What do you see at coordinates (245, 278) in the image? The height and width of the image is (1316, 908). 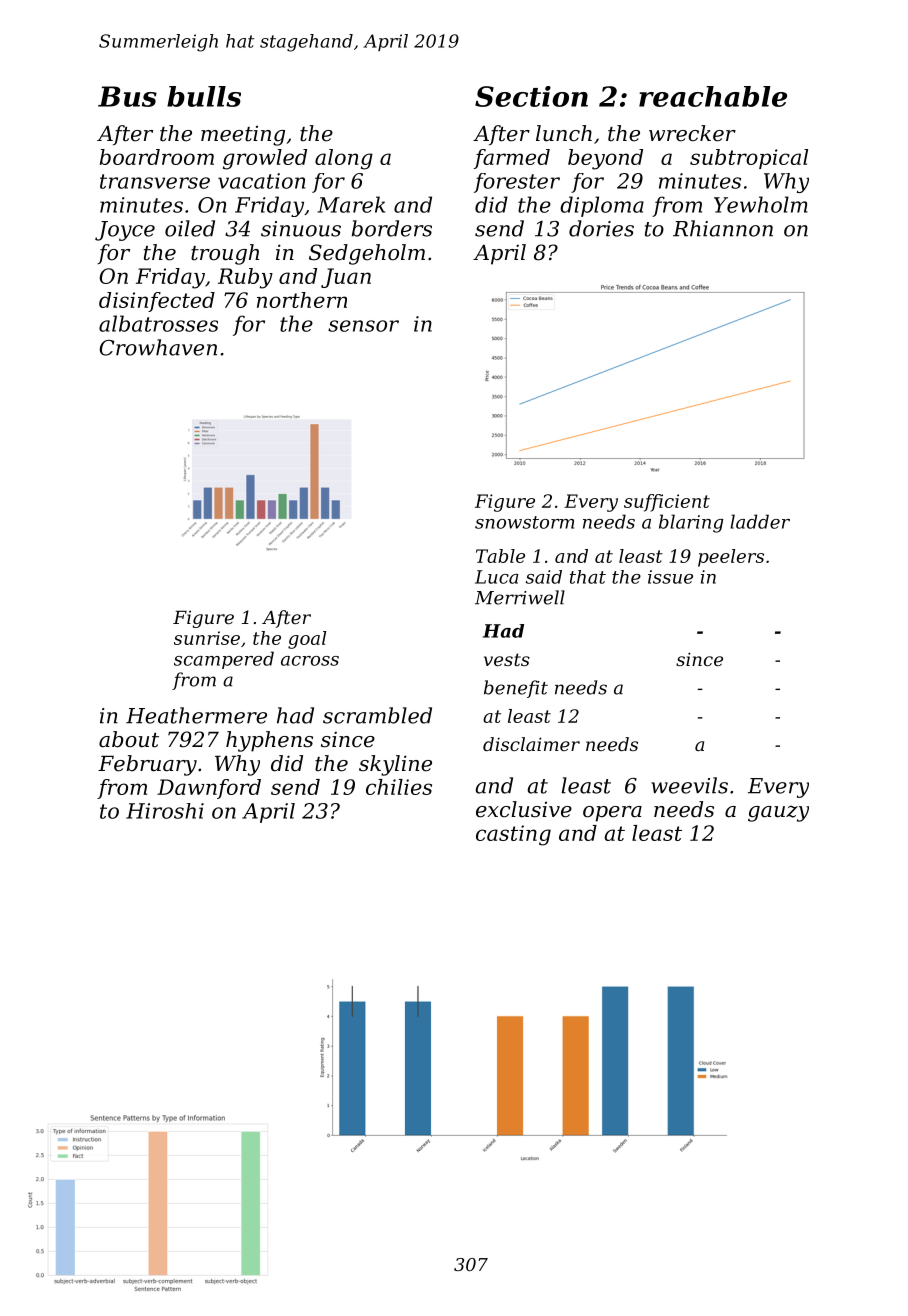 I see `Ruby` at bounding box center [245, 278].
